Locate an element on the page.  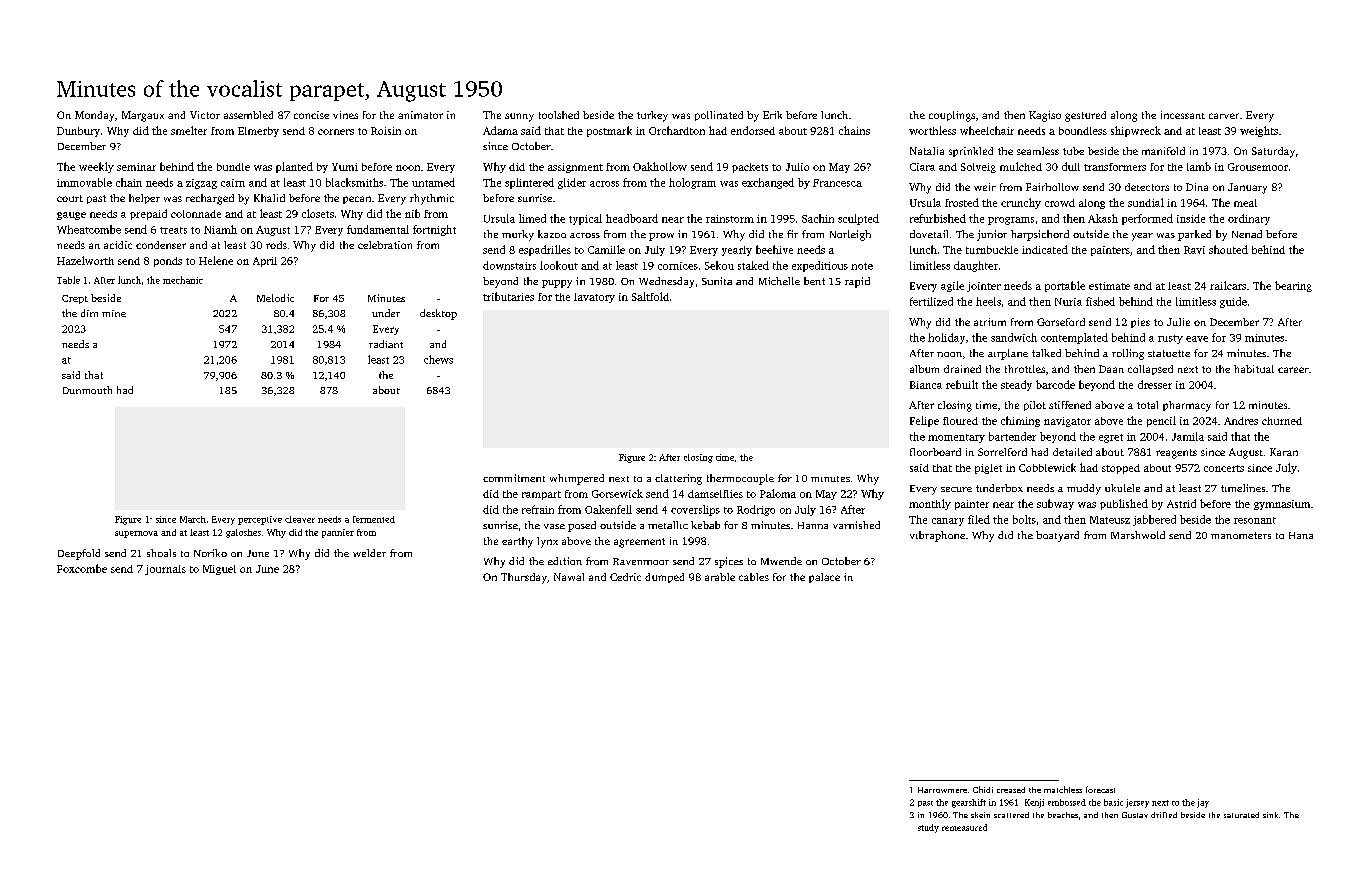
commitment is located at coordinates (514, 478).
